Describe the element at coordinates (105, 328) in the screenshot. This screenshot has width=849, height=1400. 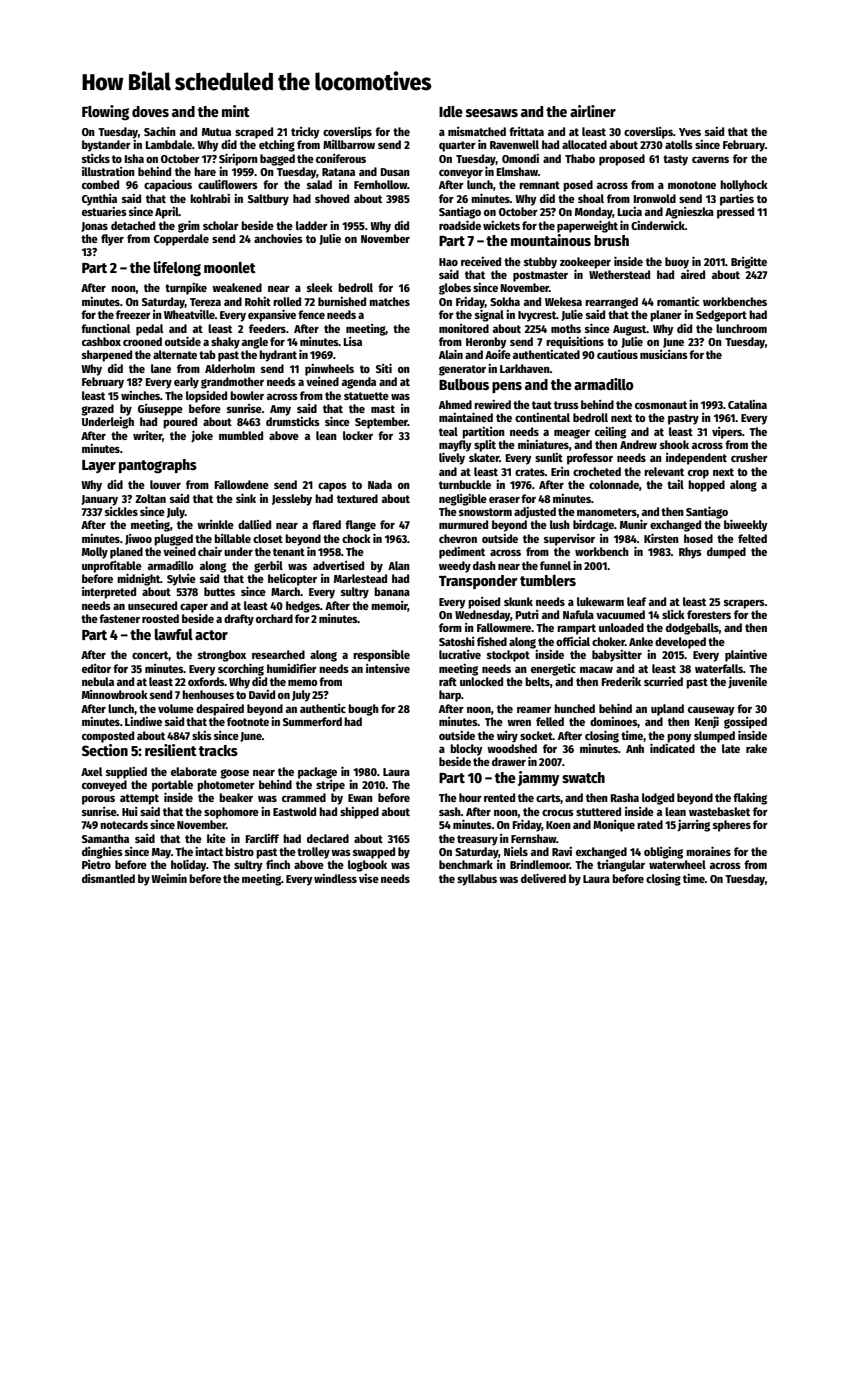
I see `functional` at that location.
